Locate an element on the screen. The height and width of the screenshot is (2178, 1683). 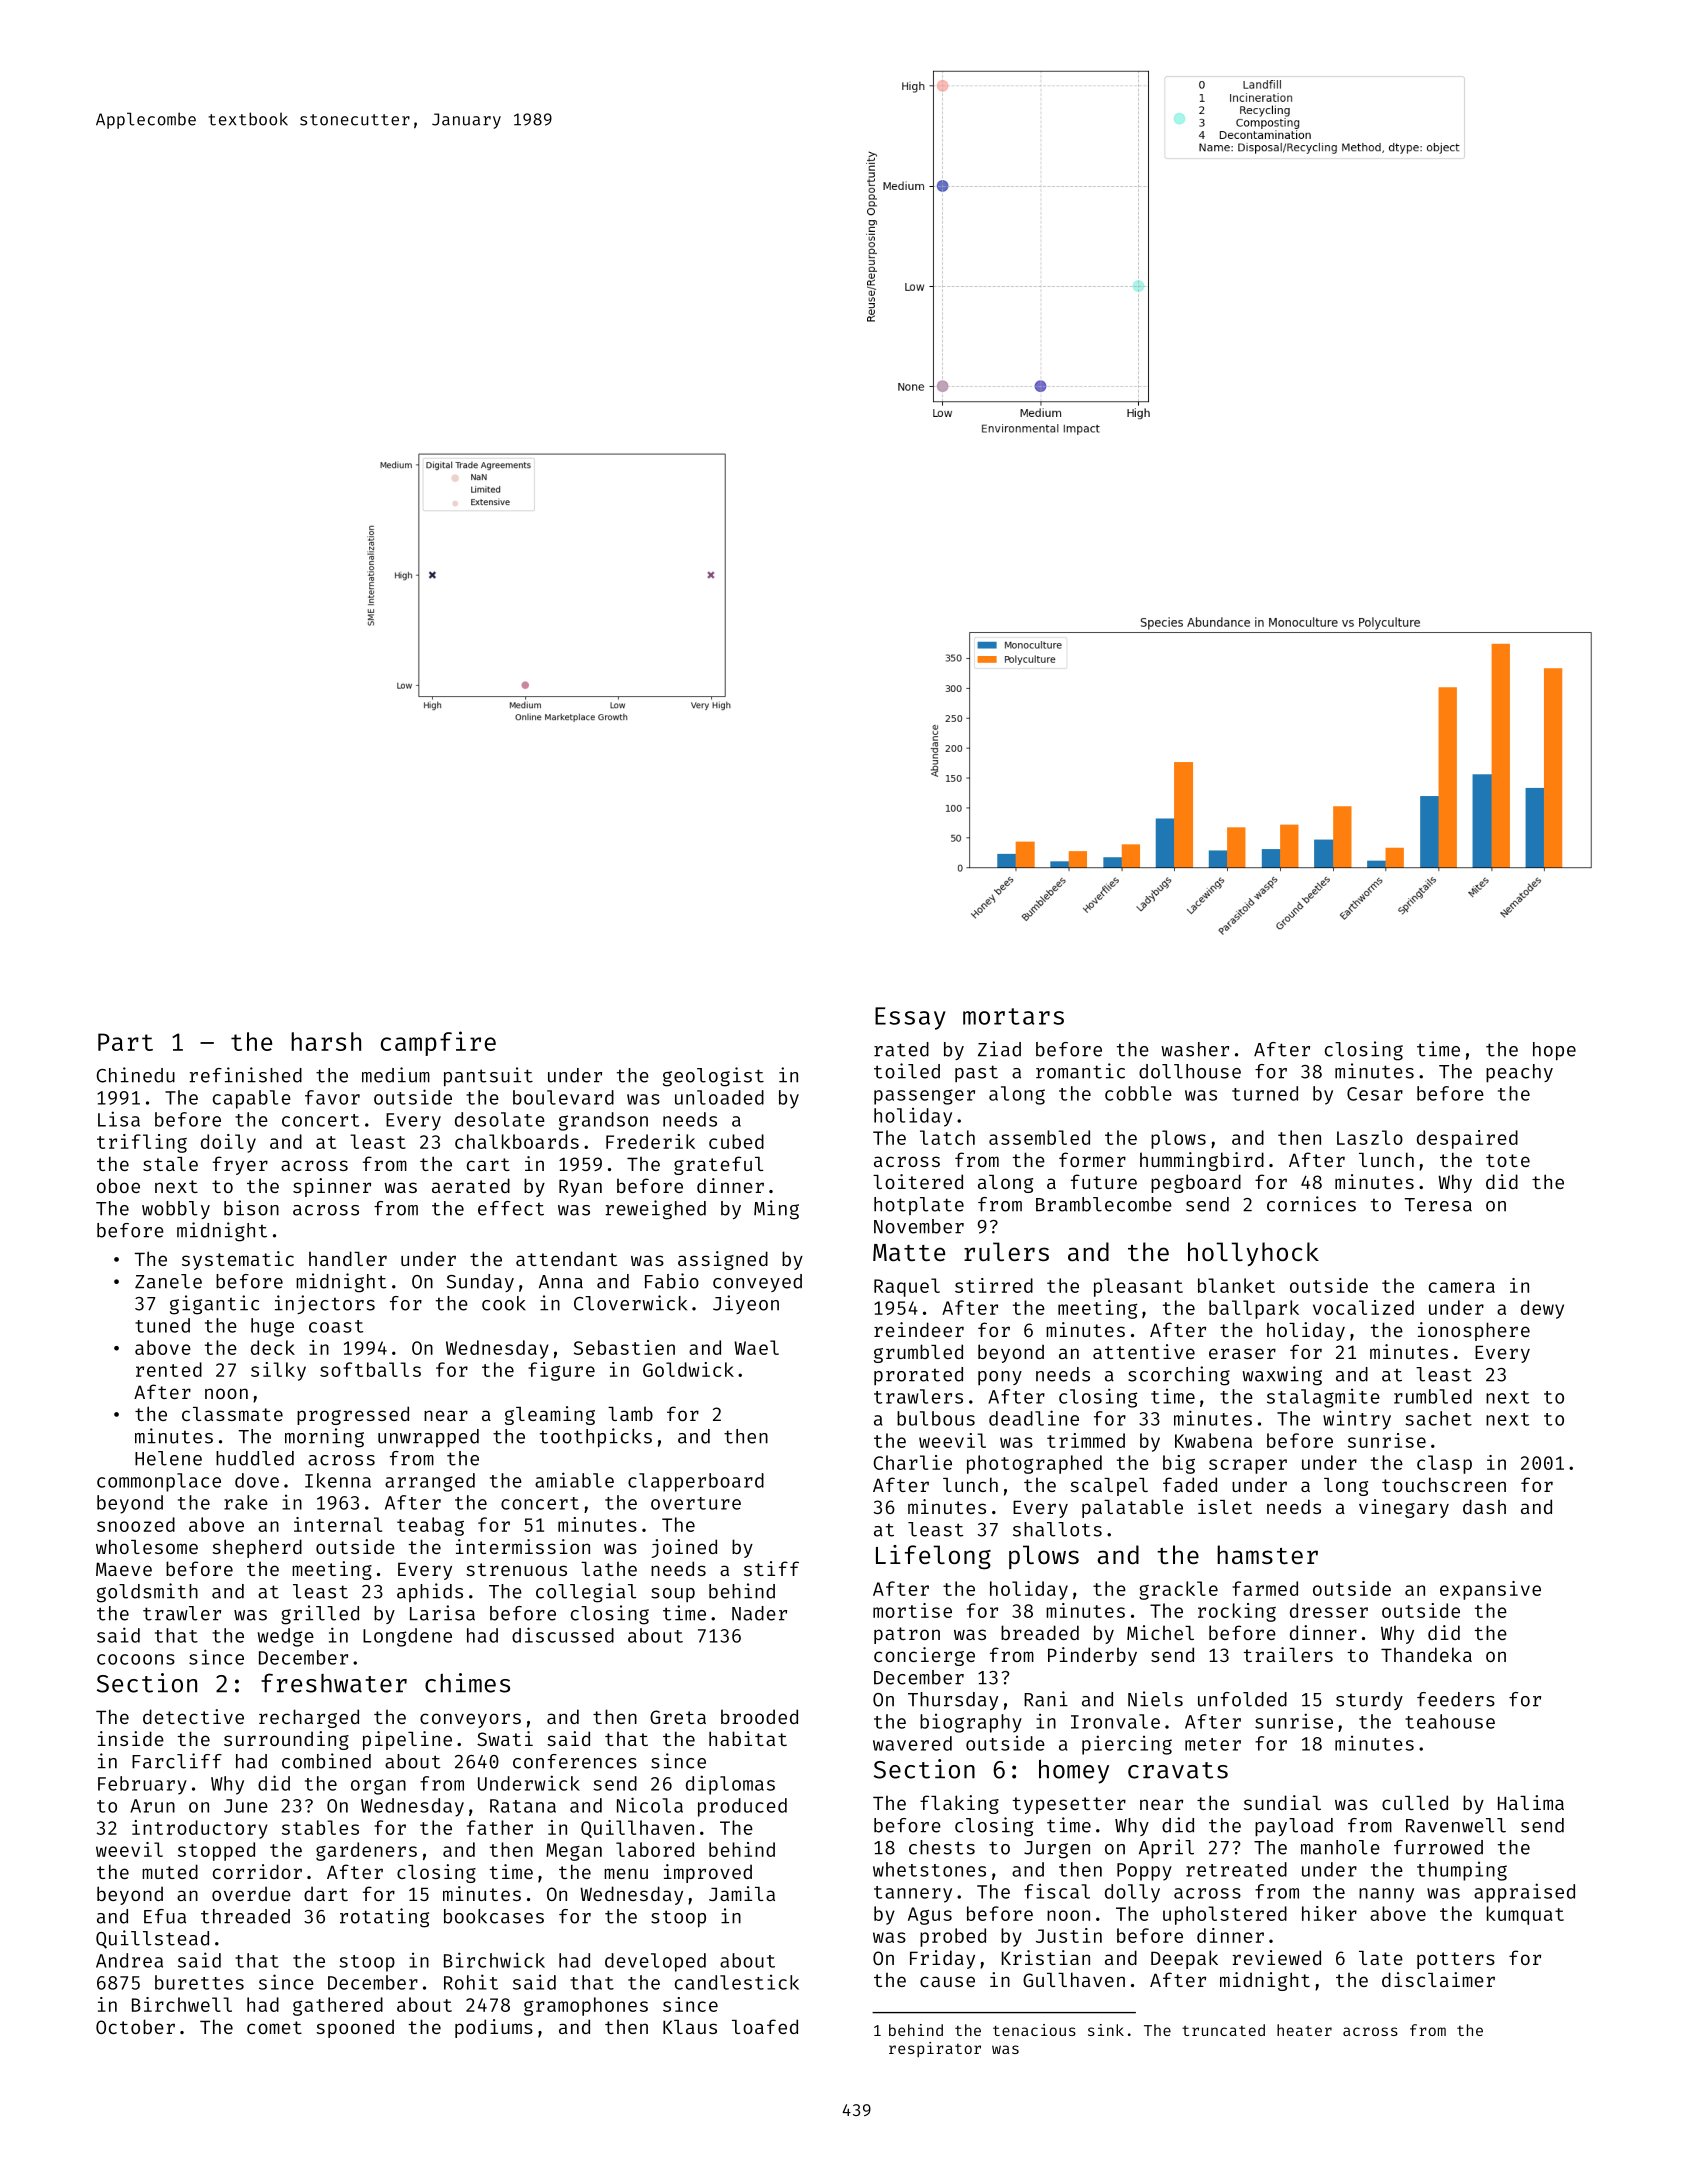
expansive is located at coordinates (1490, 1590).
